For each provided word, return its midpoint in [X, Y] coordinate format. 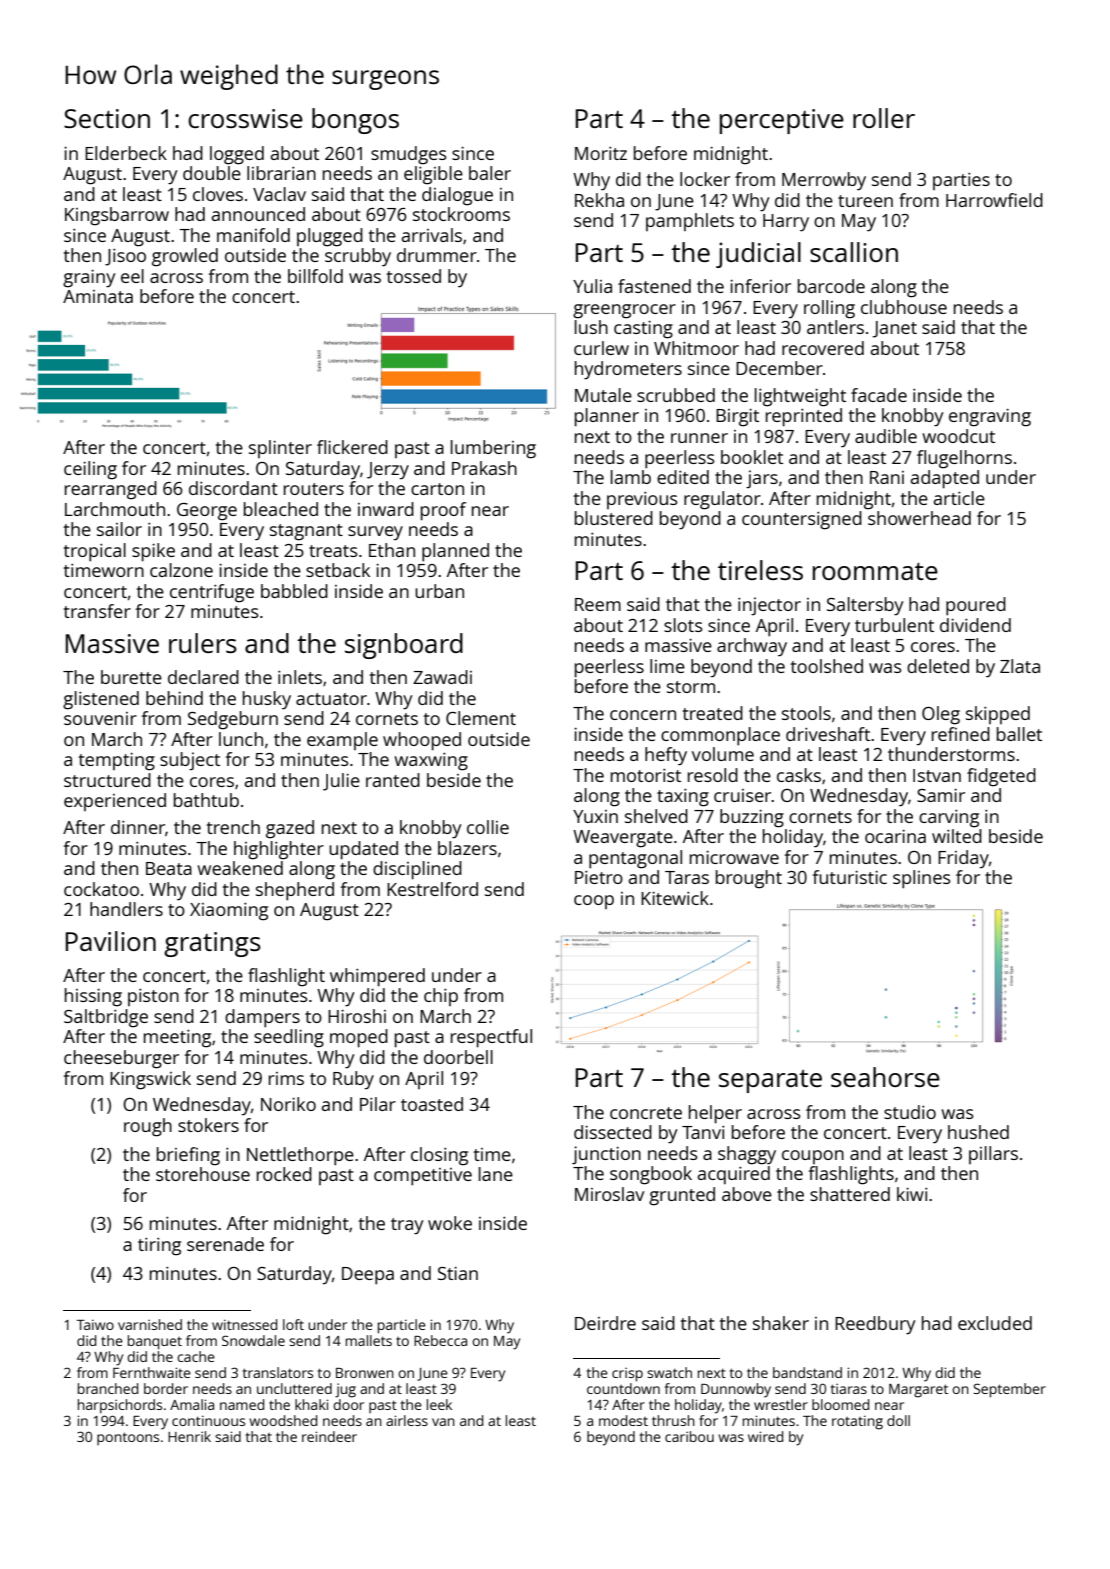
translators [278, 1372]
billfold [315, 276]
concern [643, 715]
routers [314, 489]
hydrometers [628, 370]
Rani [887, 477]
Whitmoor [696, 348]
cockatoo [101, 889]
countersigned [802, 520]
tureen [865, 201]
